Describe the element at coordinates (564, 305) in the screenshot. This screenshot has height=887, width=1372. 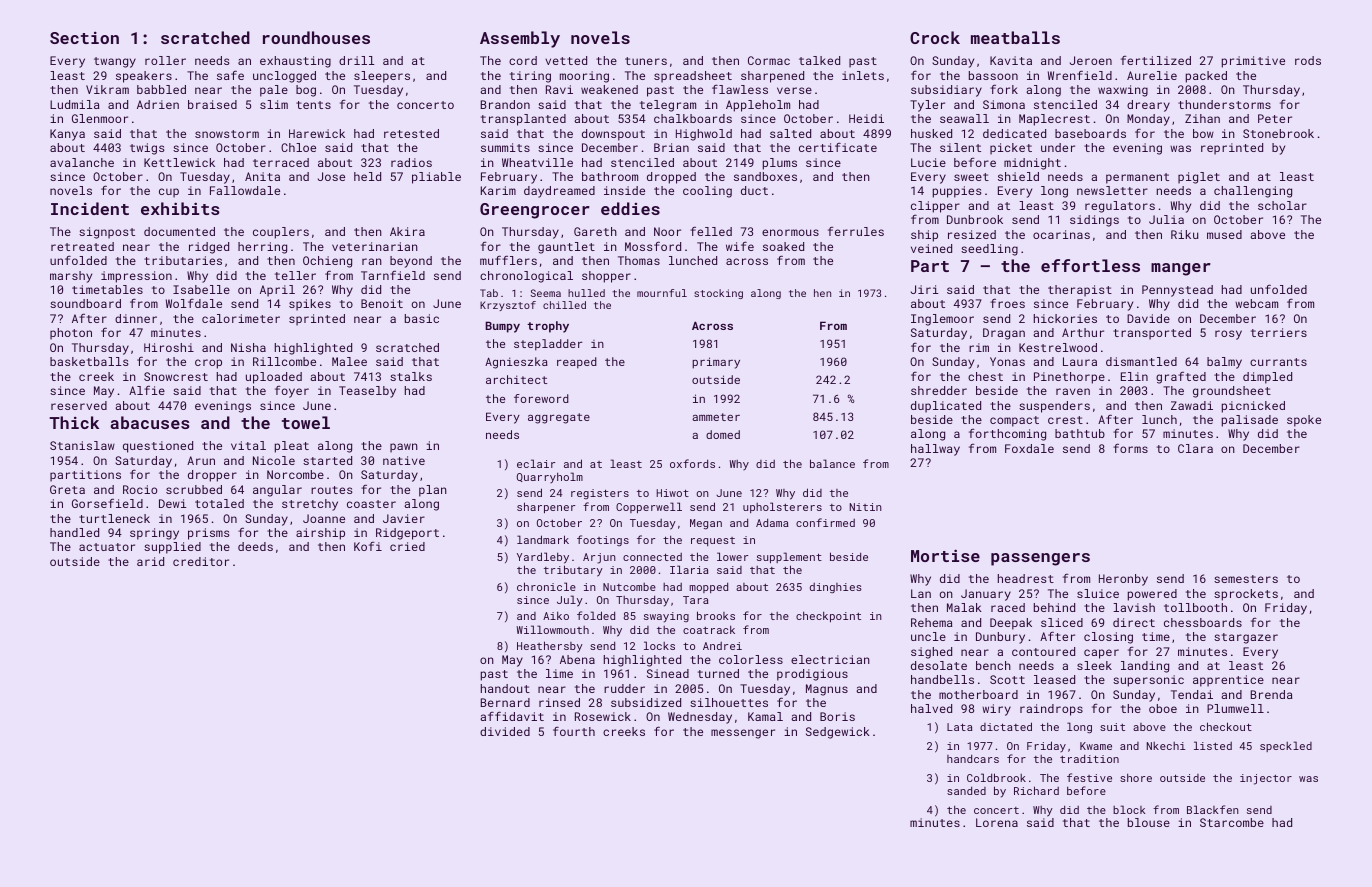
I see `chilled` at that location.
